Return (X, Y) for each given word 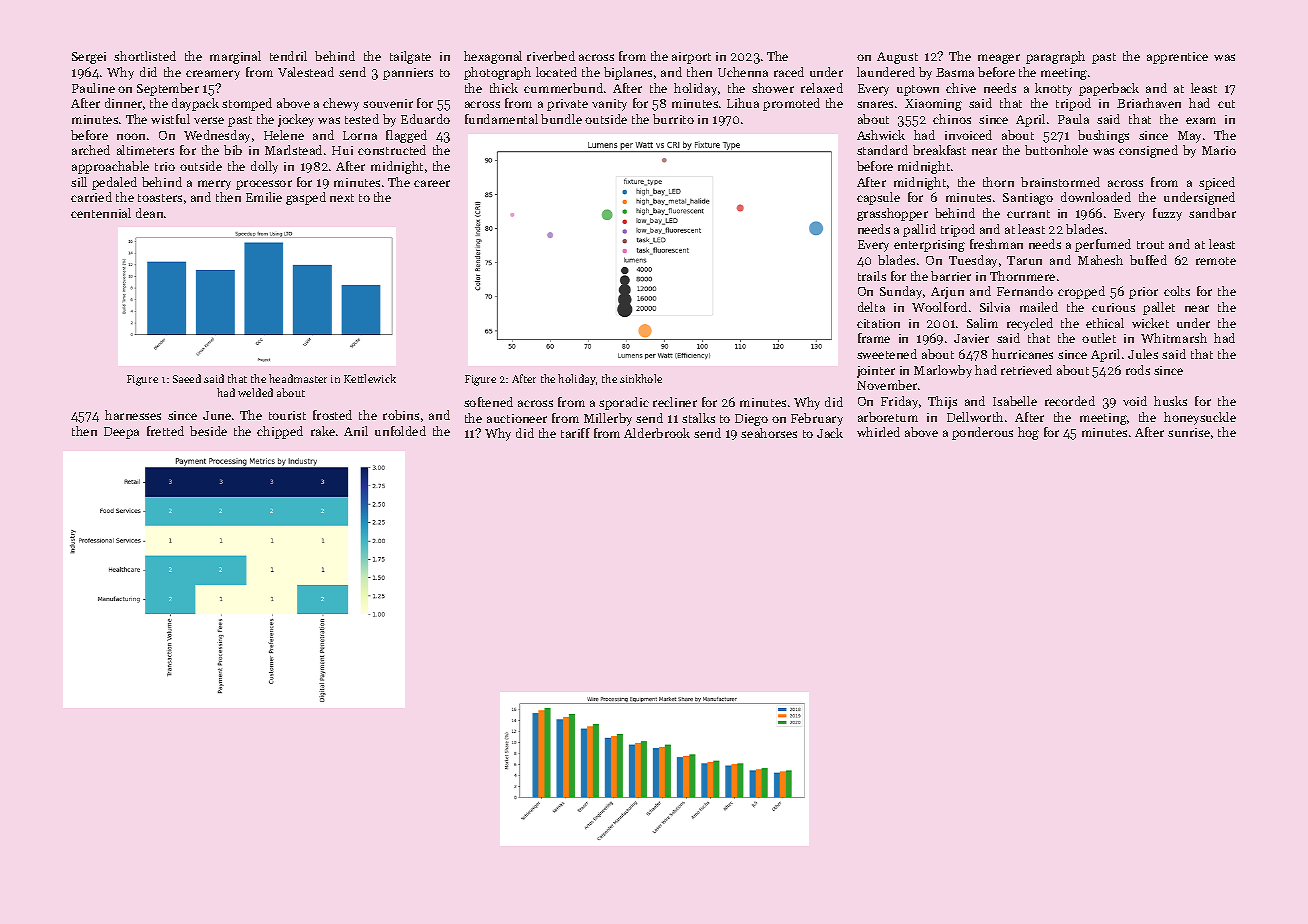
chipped (280, 432)
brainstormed (1060, 182)
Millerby (608, 419)
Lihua (743, 103)
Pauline (93, 88)
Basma (955, 72)
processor (264, 185)
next (342, 198)
